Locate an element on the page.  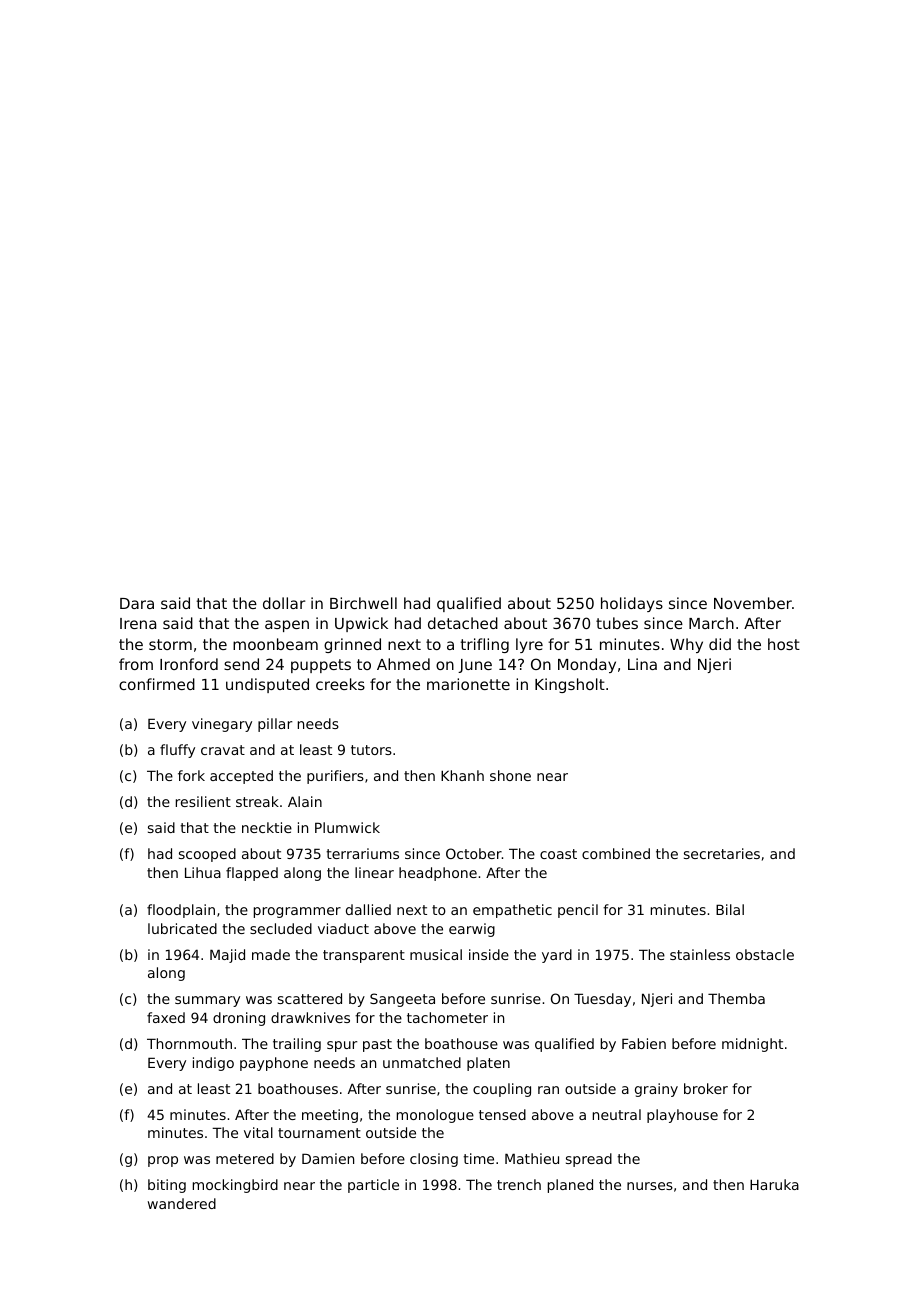
Fabien is located at coordinates (644, 1043).
